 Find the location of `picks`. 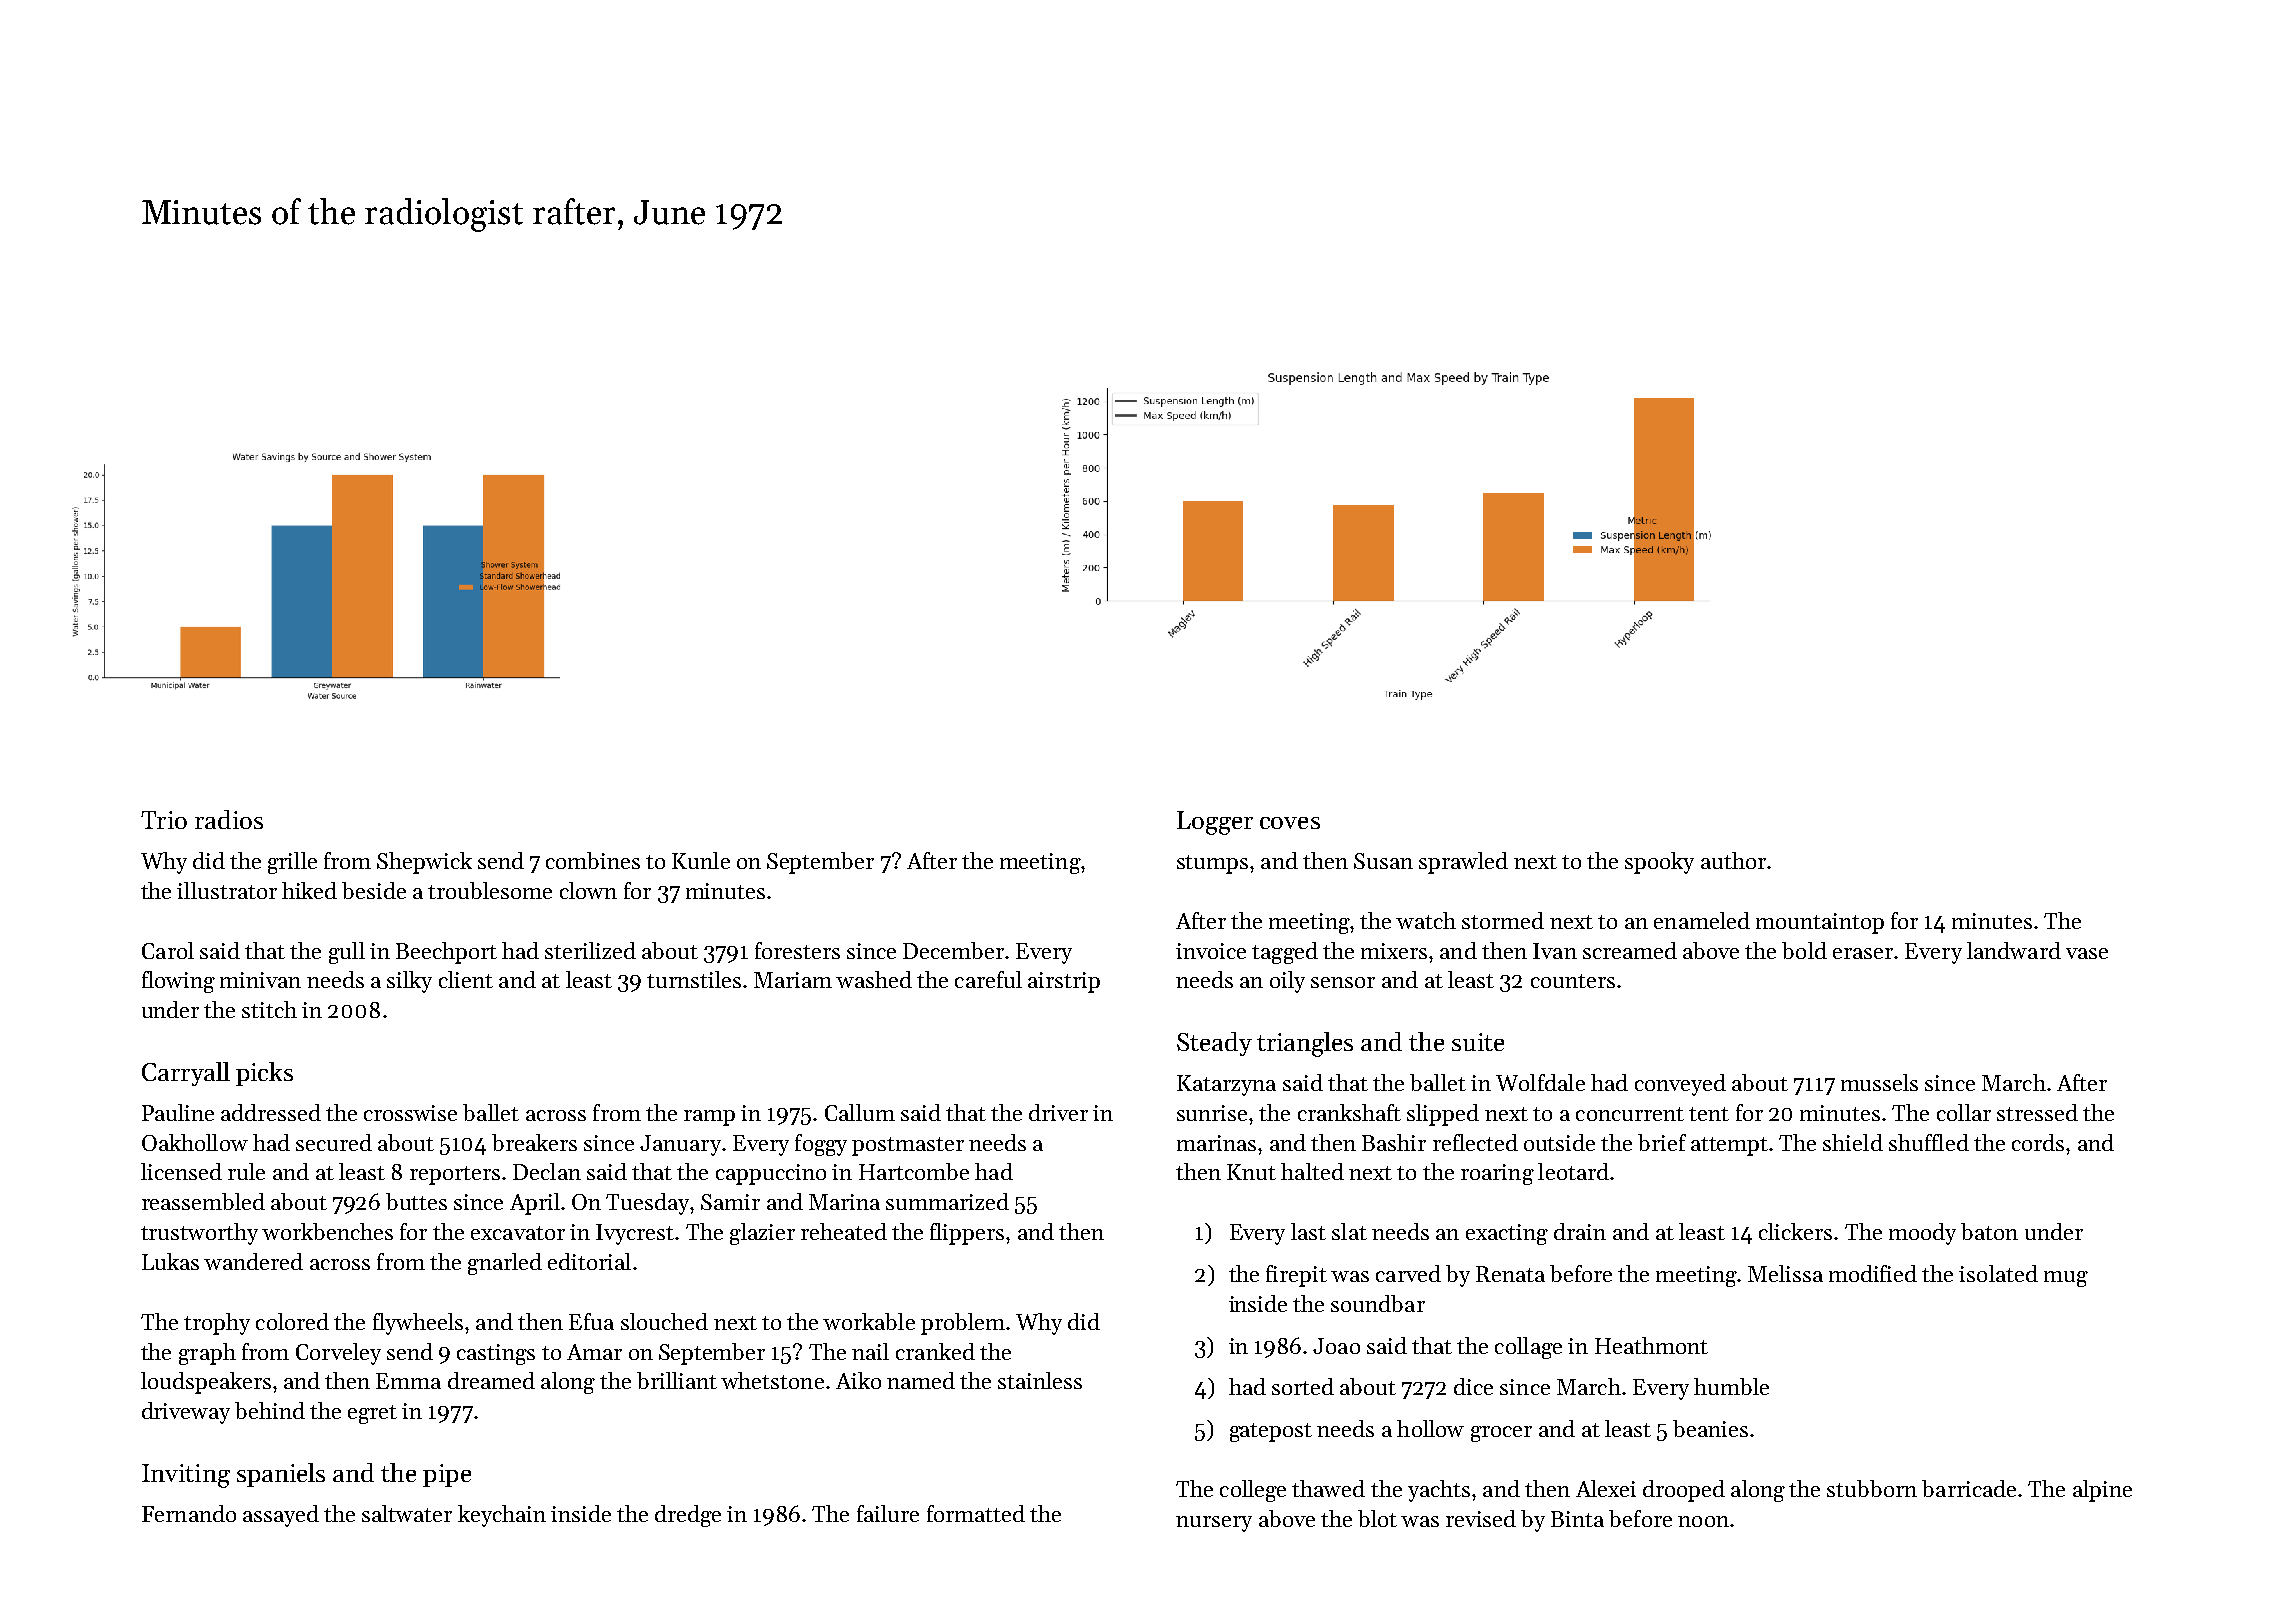

picks is located at coordinates (264, 1074).
